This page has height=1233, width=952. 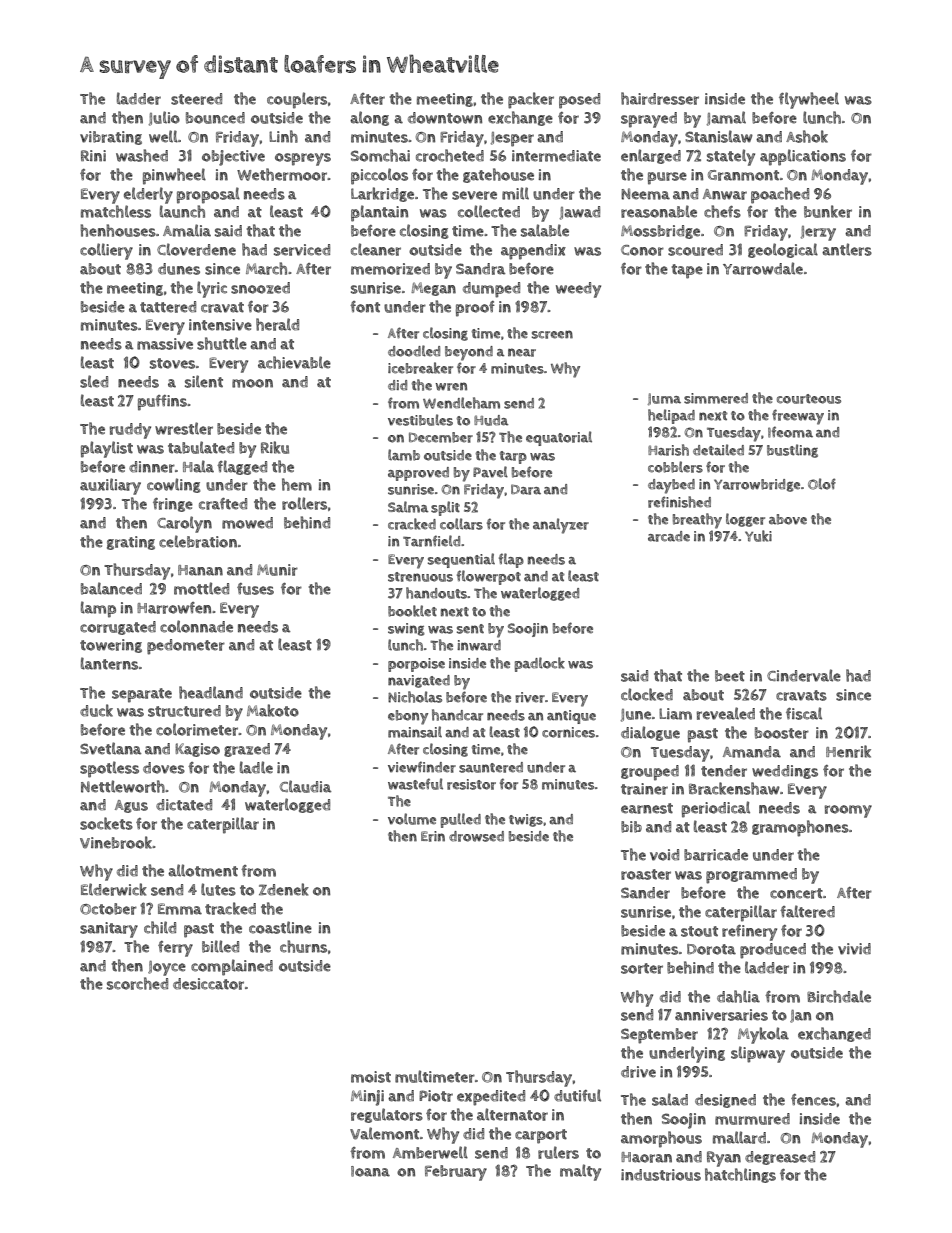 I want to click on proposal, so click(x=208, y=195).
